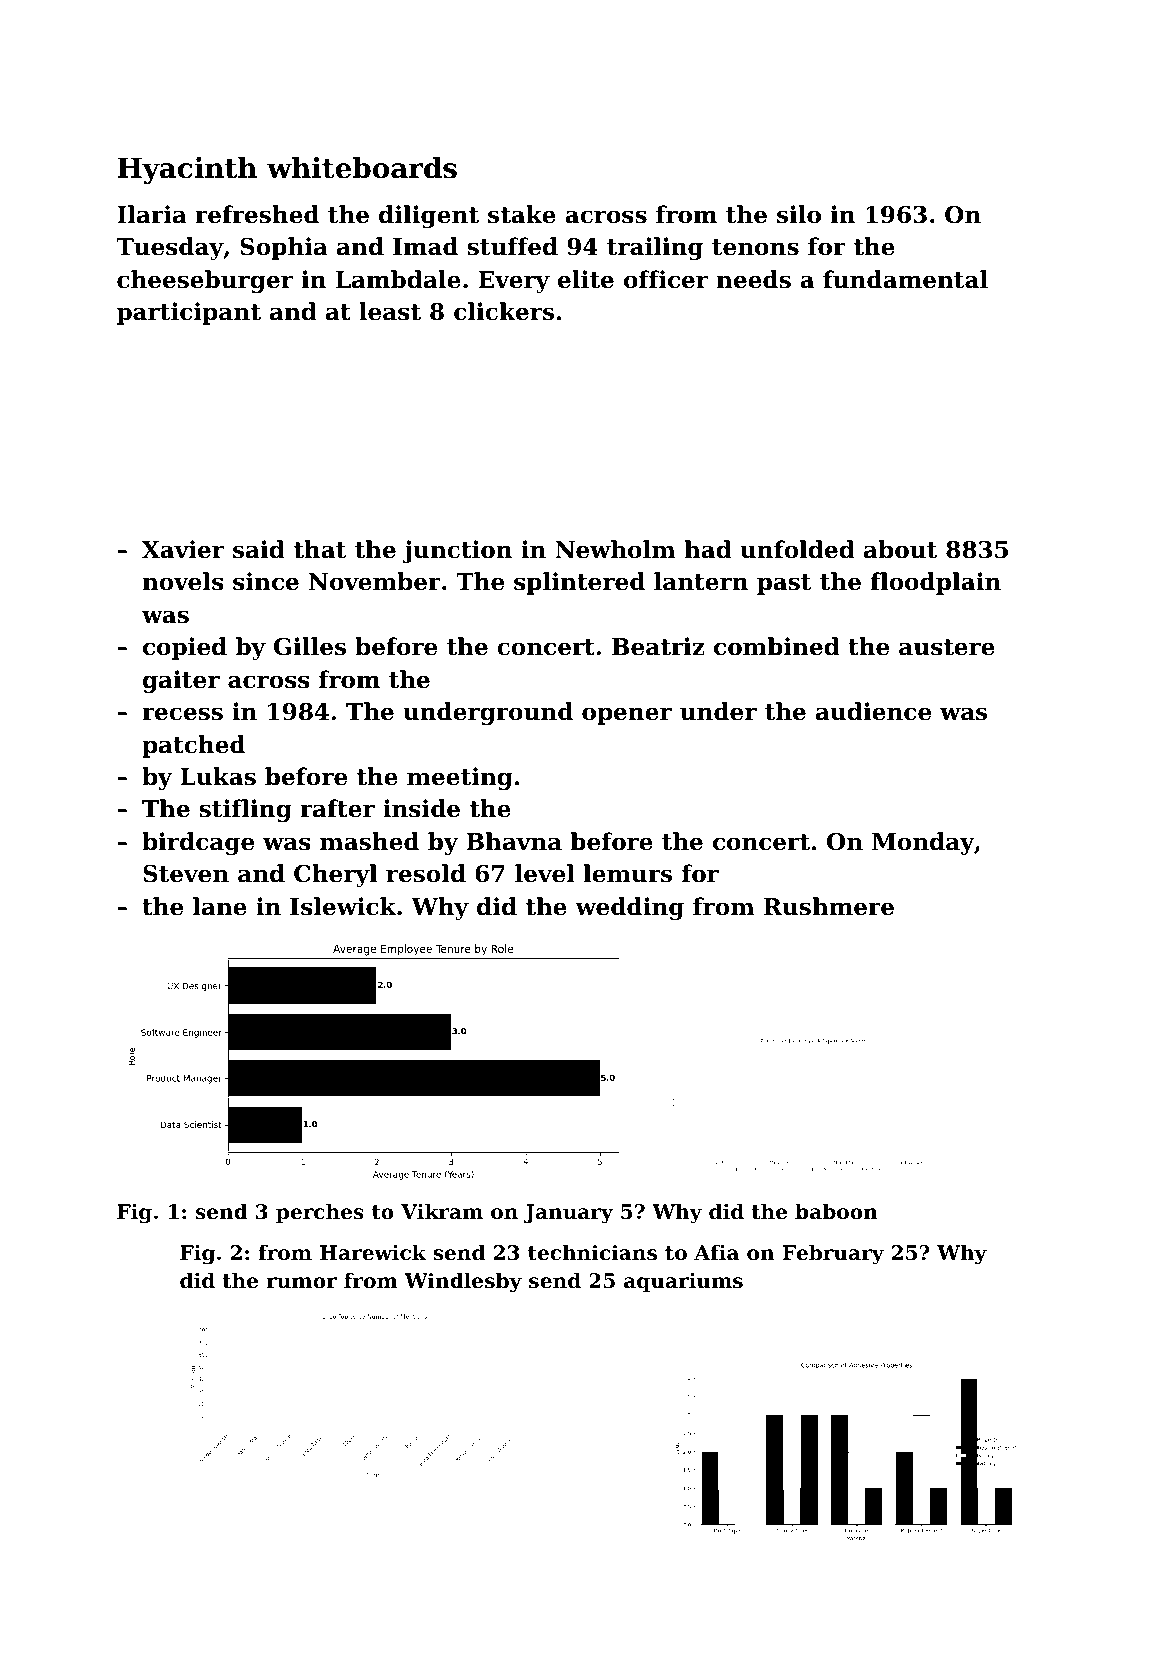 The height and width of the document is (1660, 1174). What do you see at coordinates (152, 214) in the document?
I see `Ilaria` at bounding box center [152, 214].
